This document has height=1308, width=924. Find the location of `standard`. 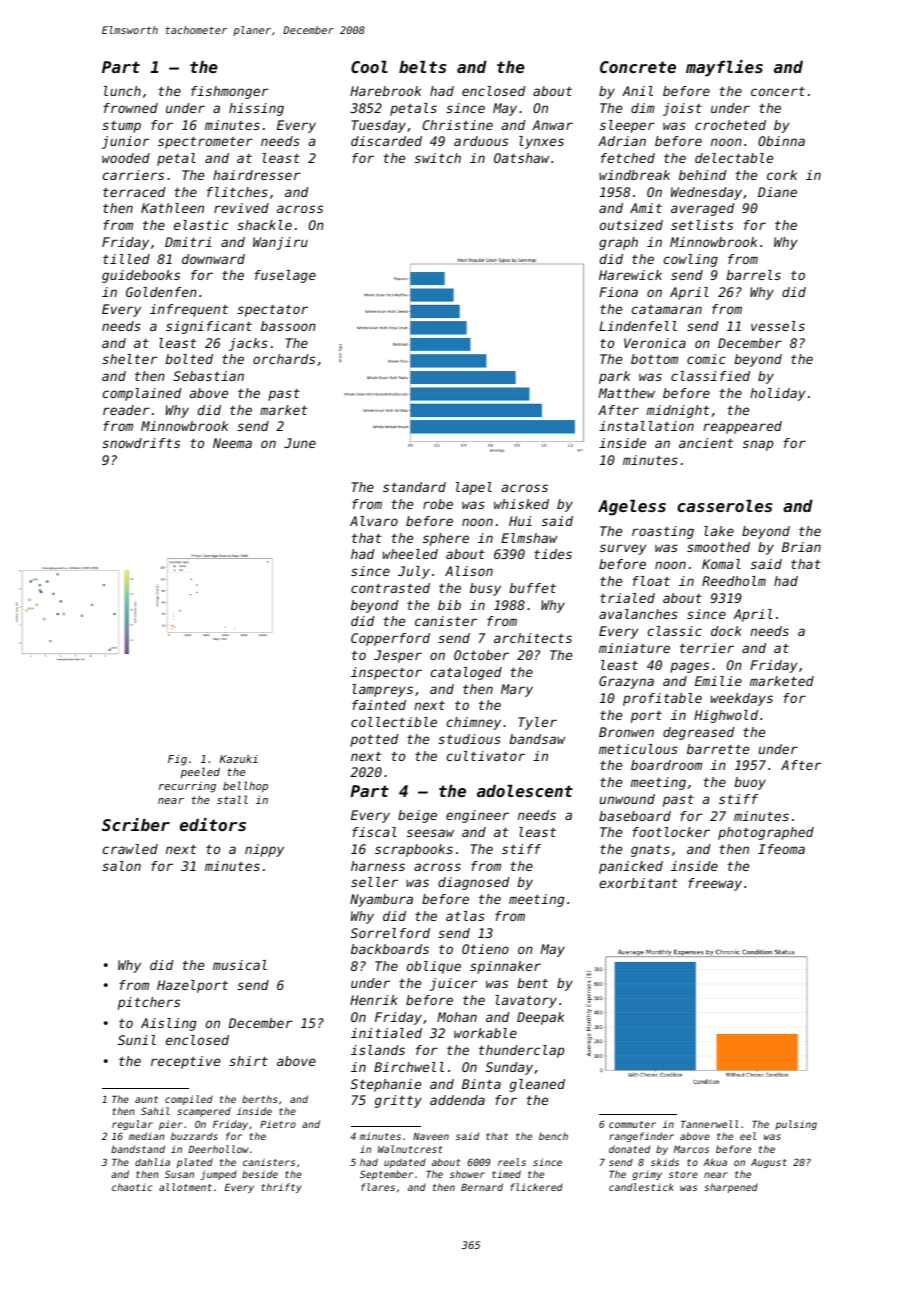

standard is located at coordinates (414, 487).
